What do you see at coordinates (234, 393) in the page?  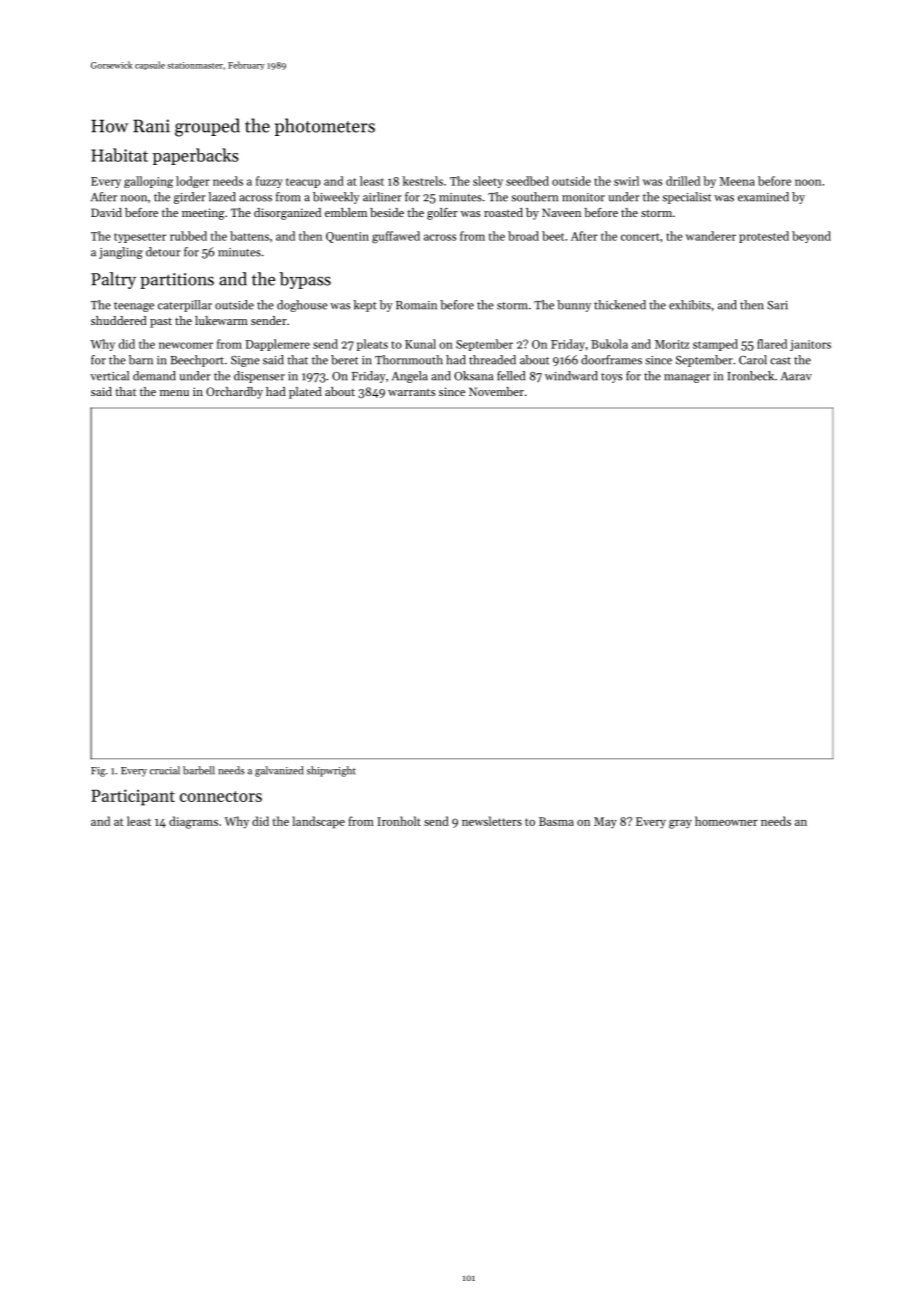 I see `Orchardby` at bounding box center [234, 393].
